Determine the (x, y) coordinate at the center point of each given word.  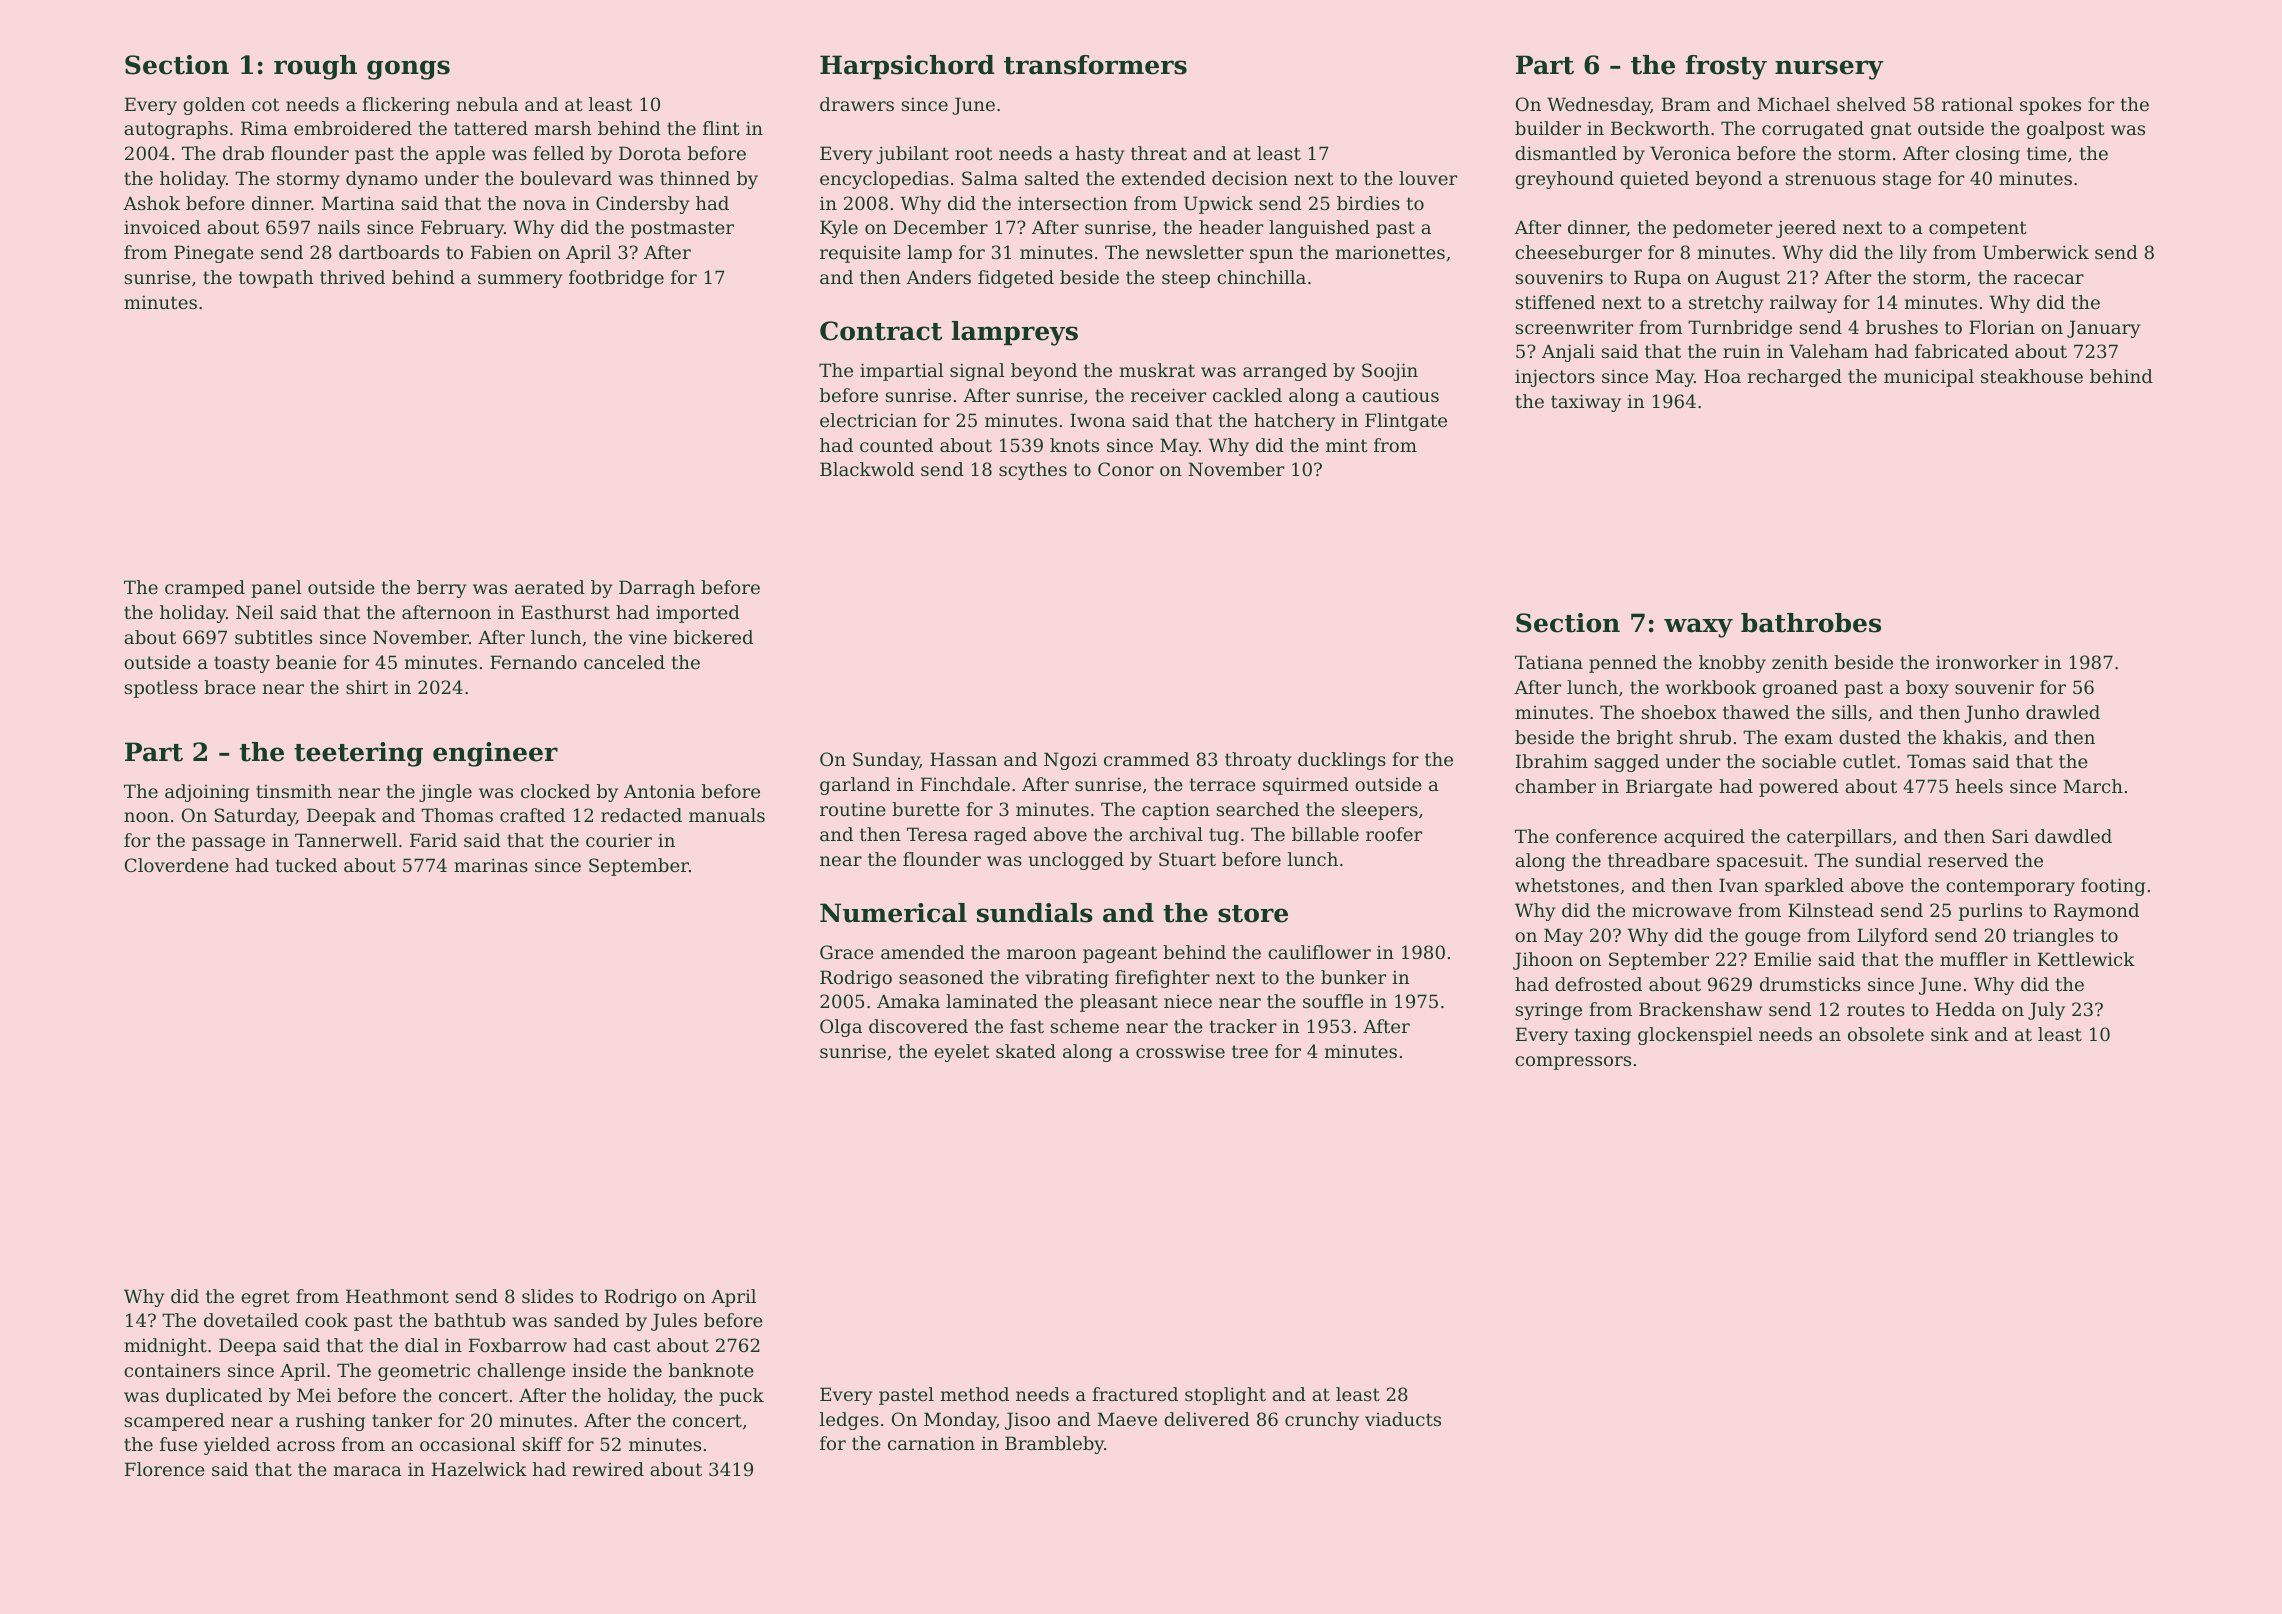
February (462, 229)
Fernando (533, 662)
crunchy (1322, 1421)
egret (265, 1298)
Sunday (886, 761)
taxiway (1586, 403)
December (941, 227)
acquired (1704, 838)
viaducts (1403, 1419)
